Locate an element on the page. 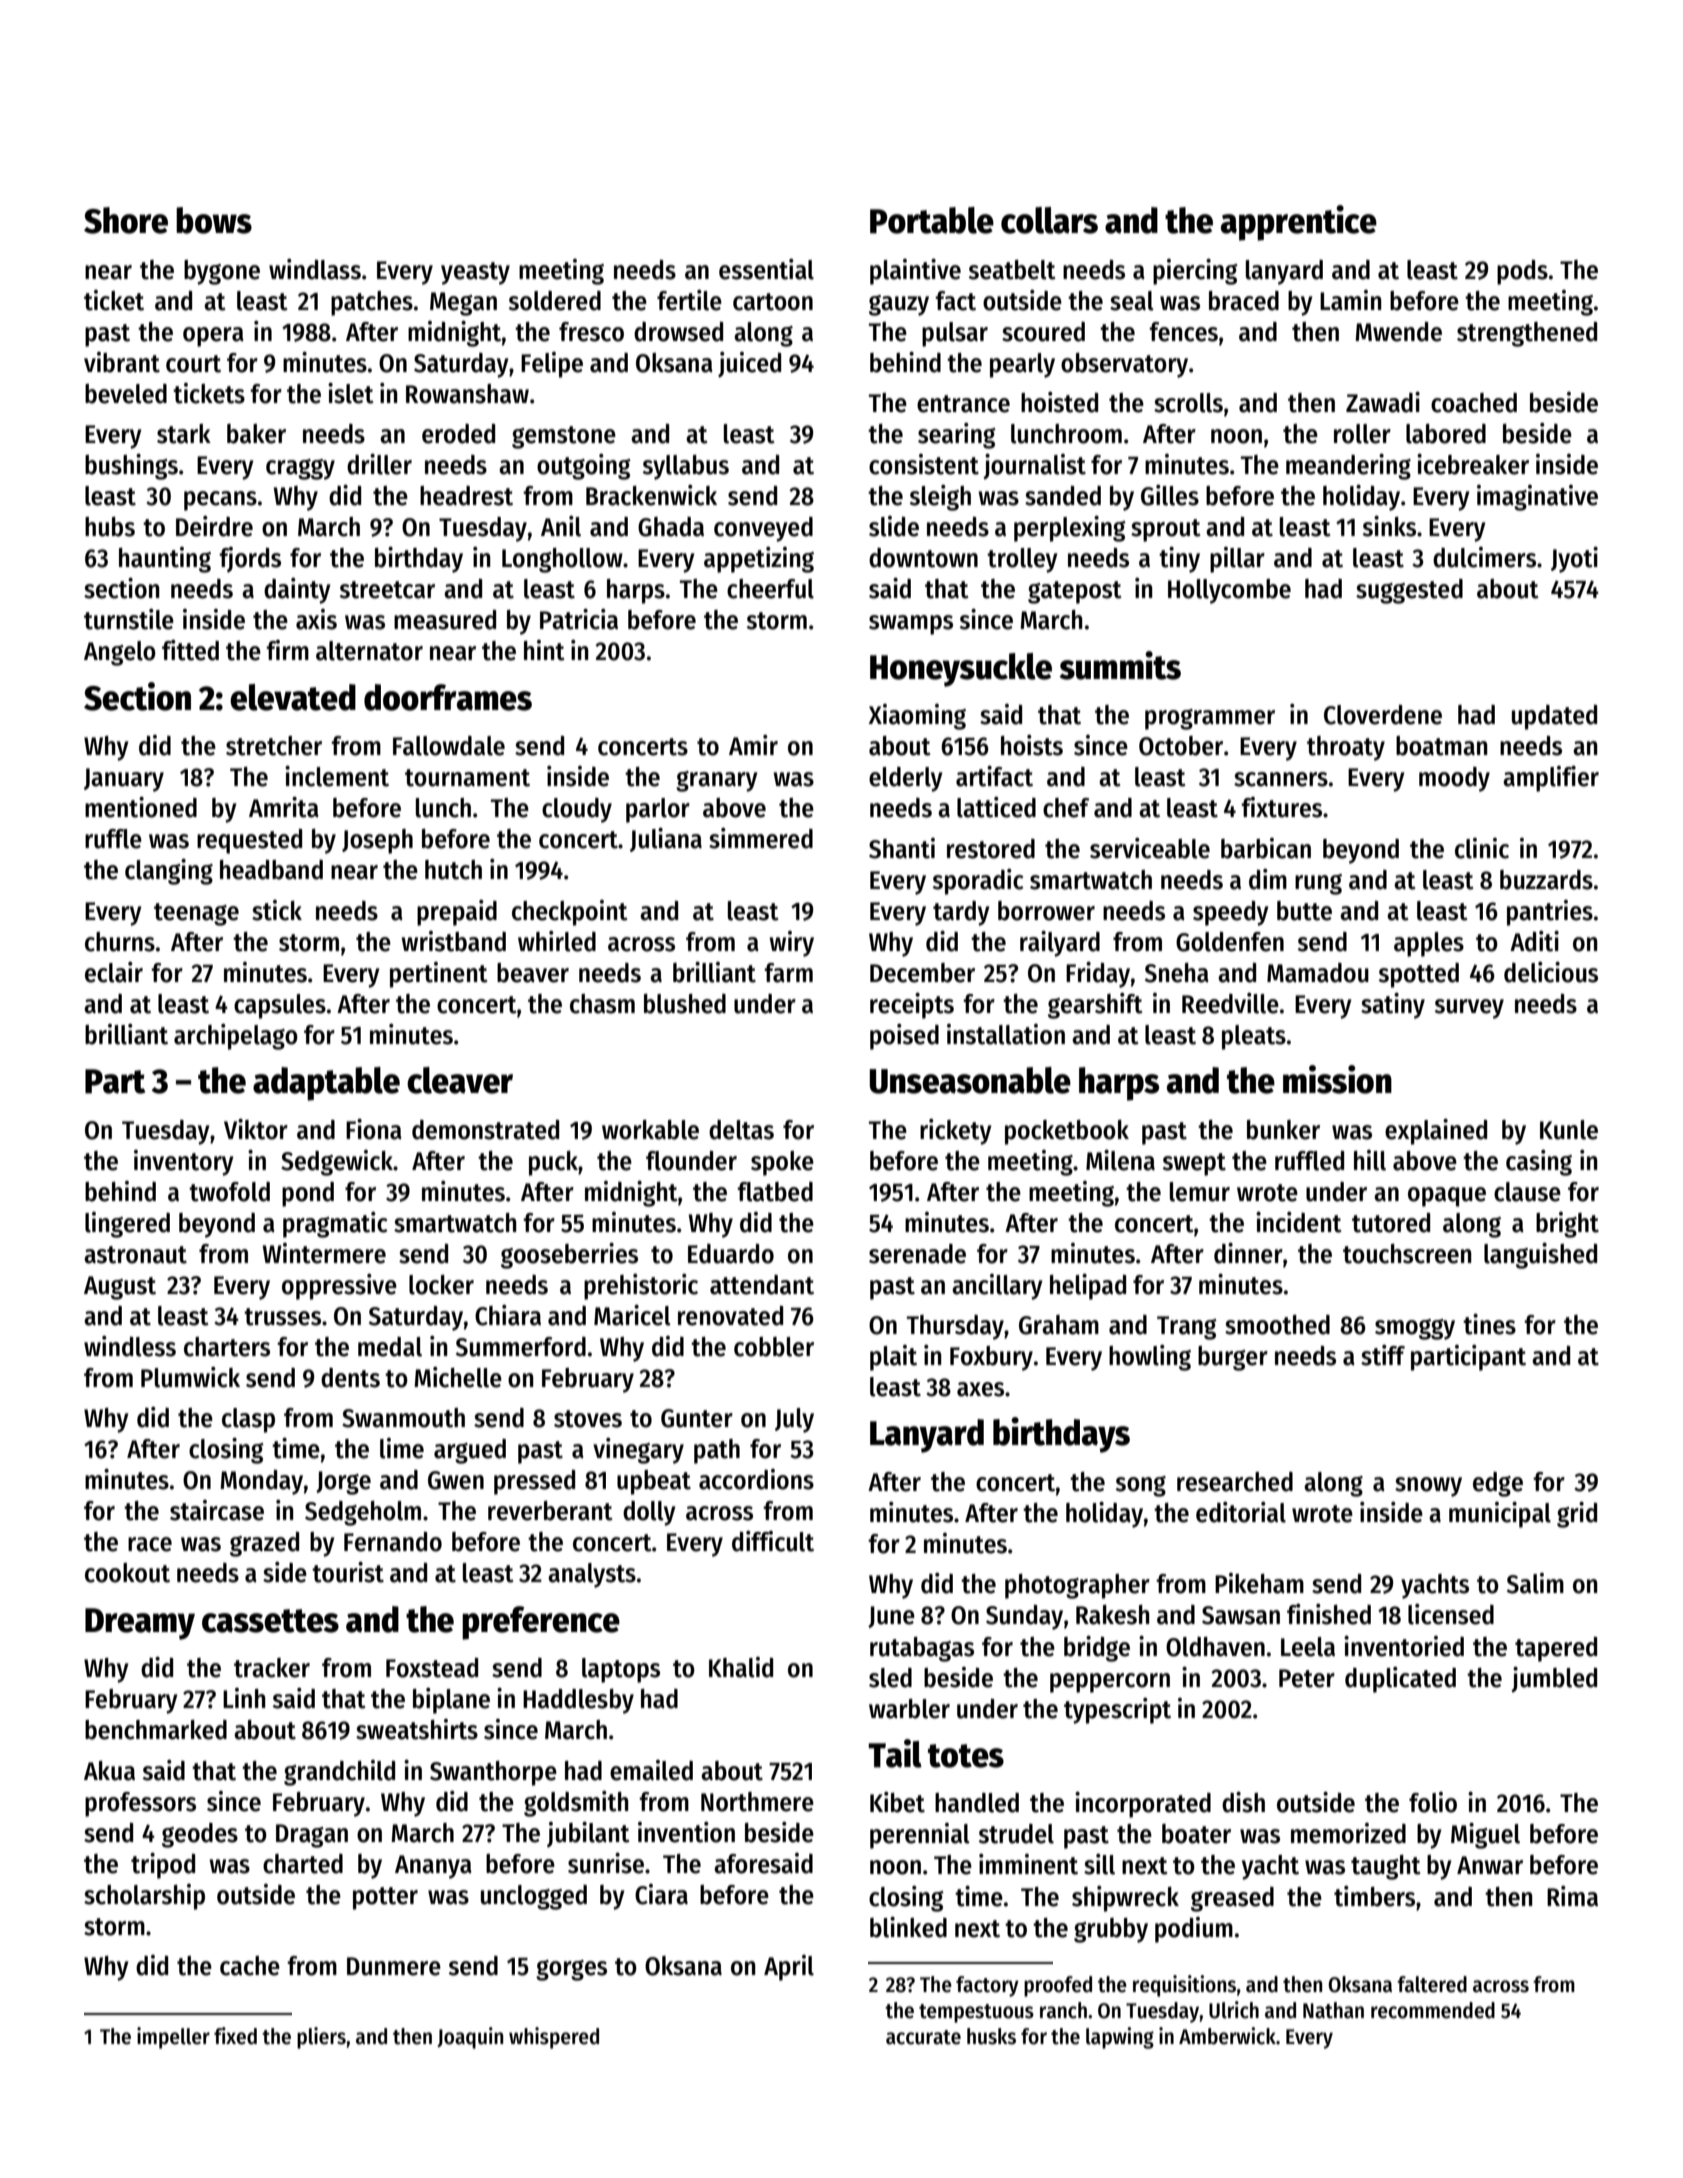 This document has height=2178, width=1683. Honeysuckle is located at coordinates (961, 670).
